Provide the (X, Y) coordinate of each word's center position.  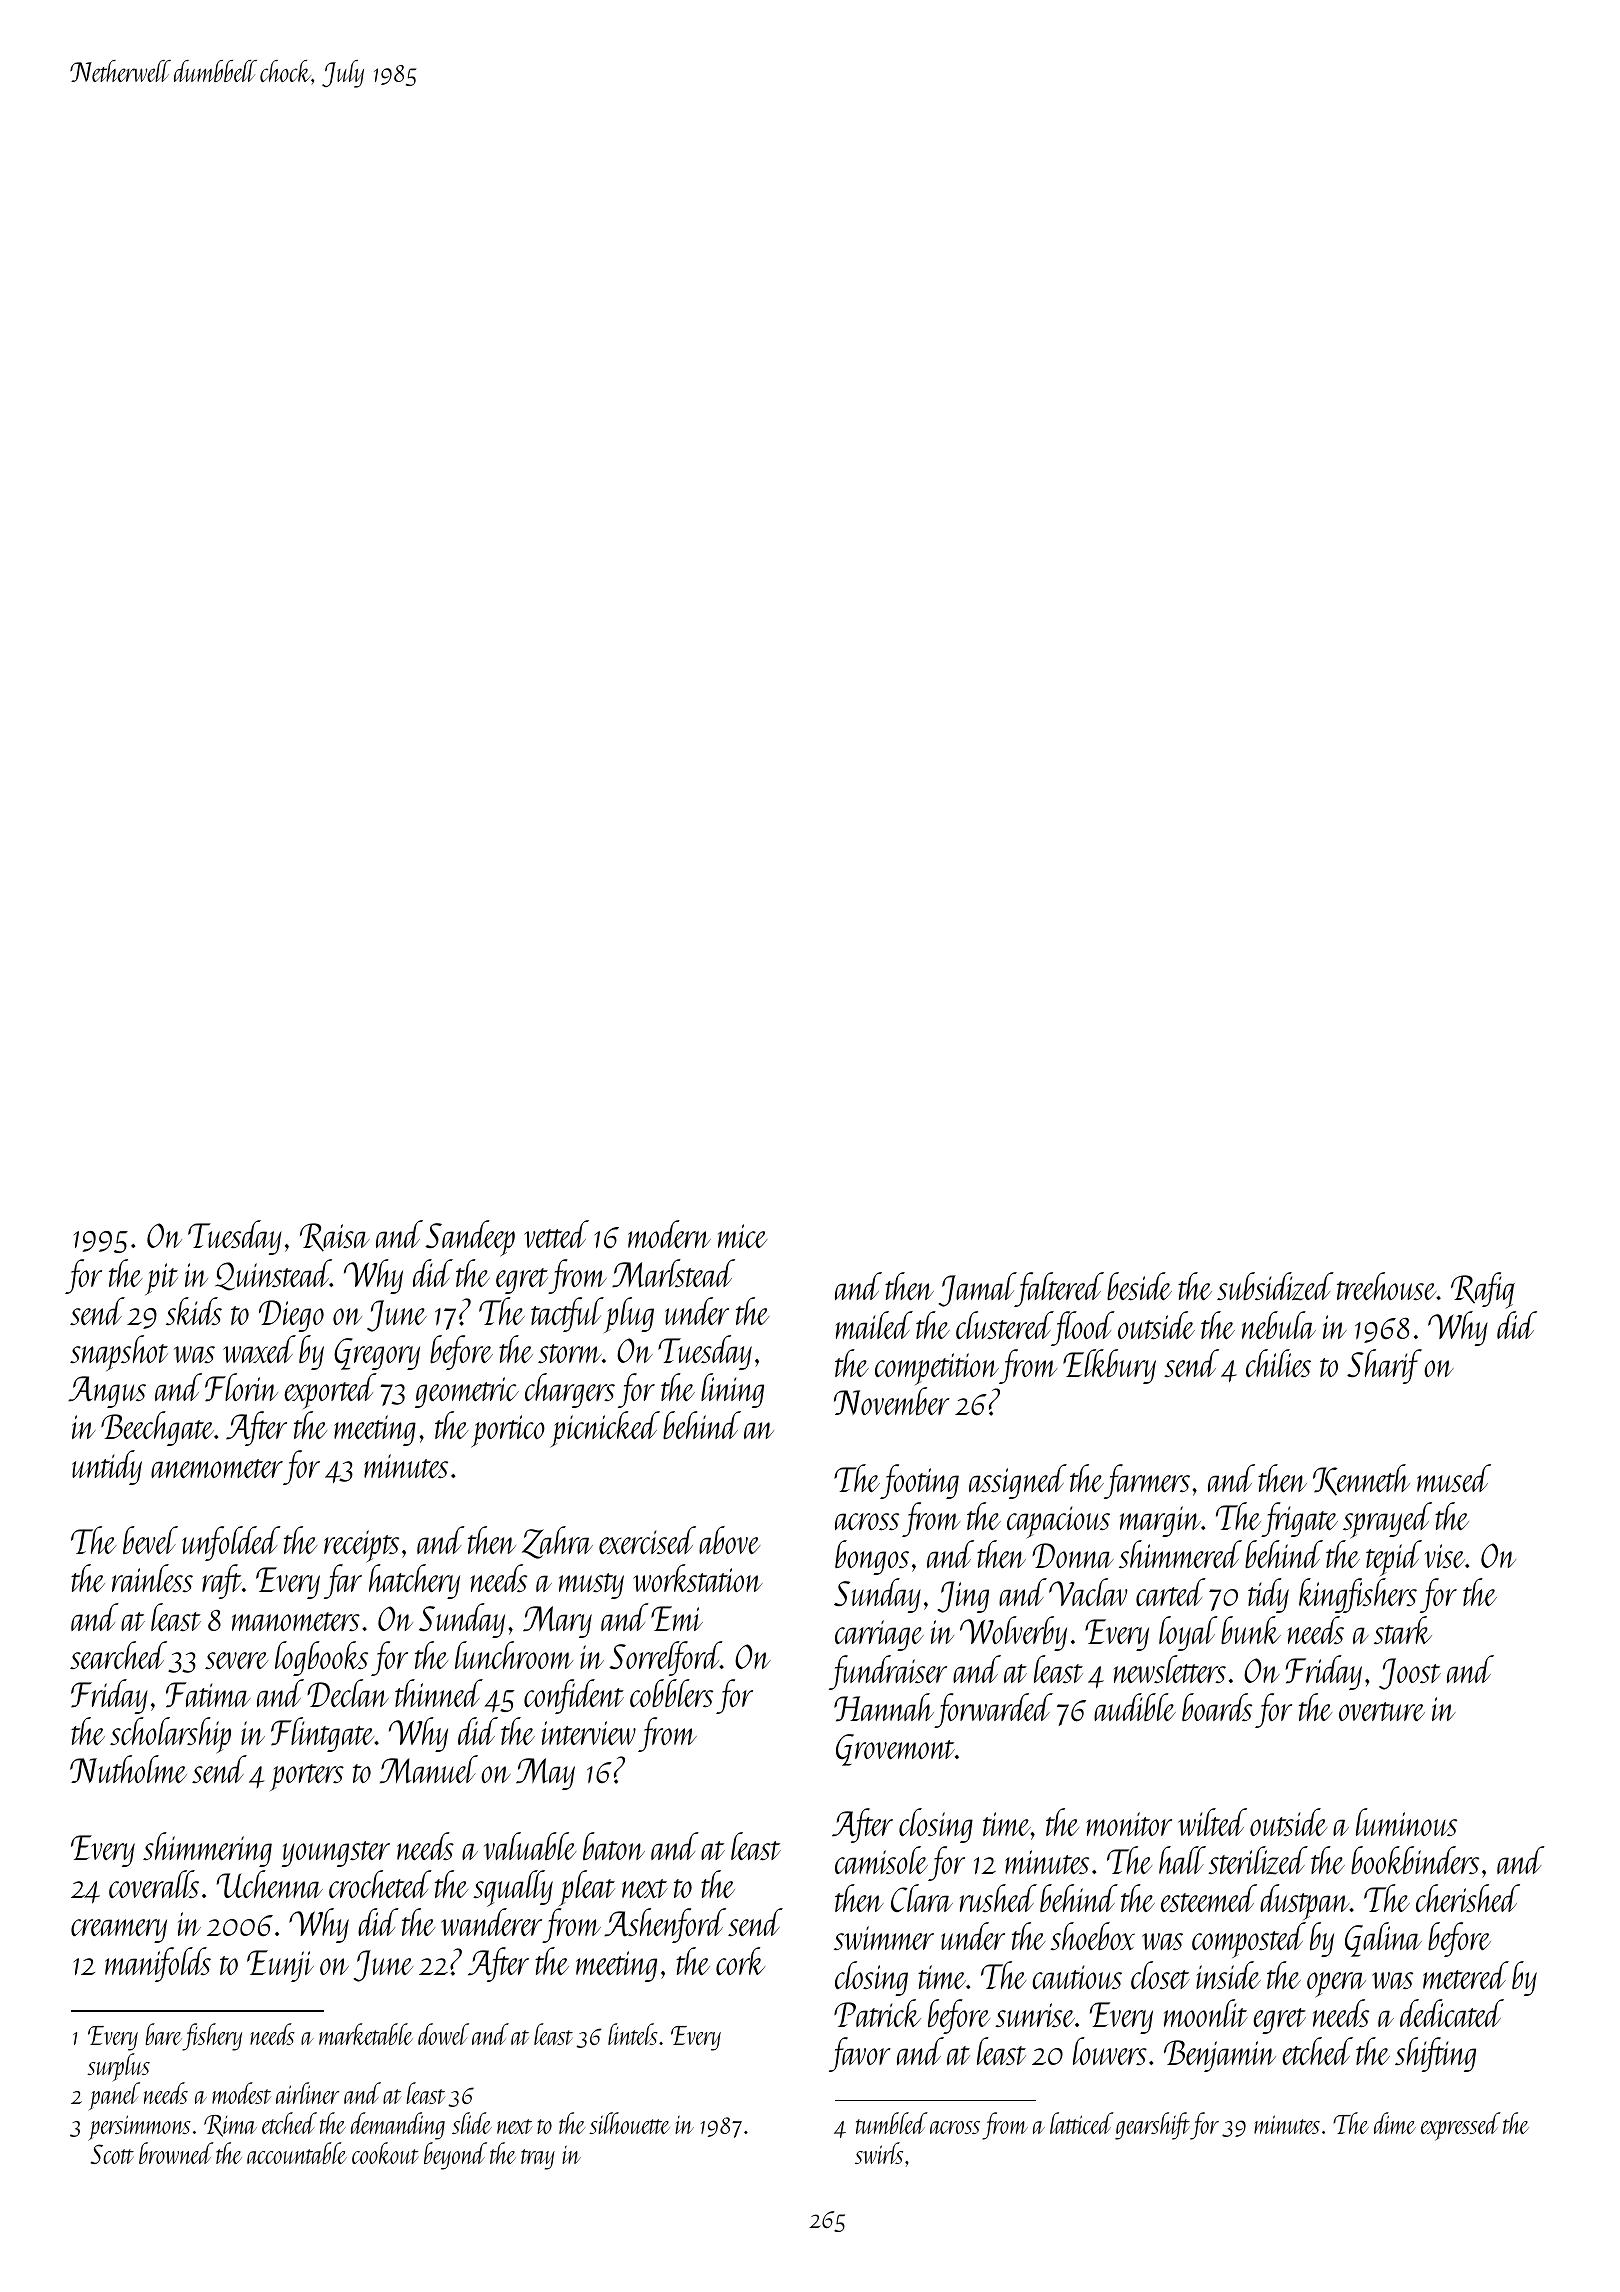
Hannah (884, 1707)
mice (742, 1236)
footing (919, 1481)
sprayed (1387, 1520)
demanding (398, 2126)
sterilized (1258, 1860)
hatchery (414, 1581)
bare (163, 2034)
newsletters (1170, 1669)
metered (1466, 1975)
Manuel (429, 1769)
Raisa (335, 1237)
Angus (107, 1392)
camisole (881, 1860)
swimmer (884, 1938)
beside (1139, 1286)
